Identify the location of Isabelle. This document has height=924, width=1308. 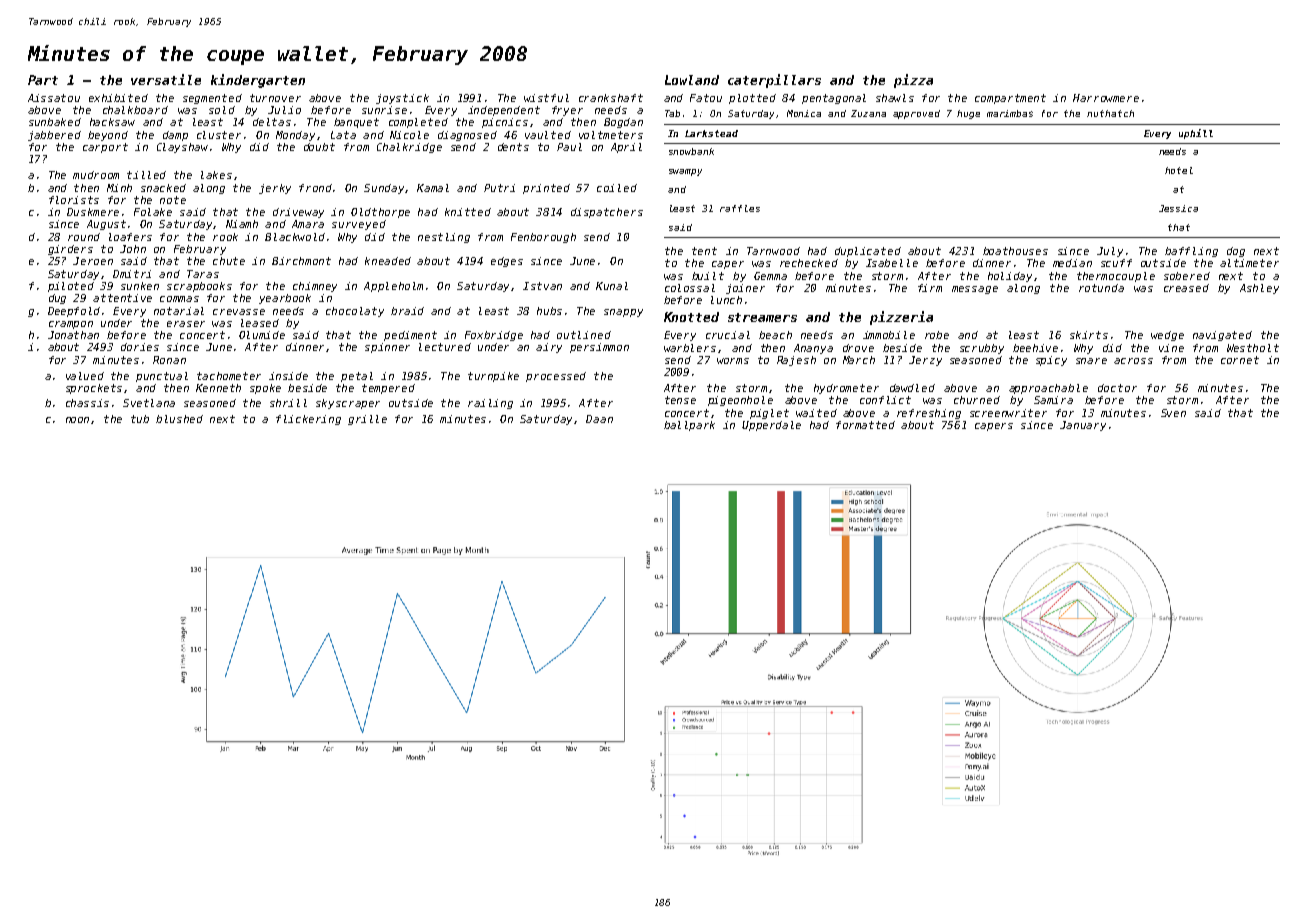
(892, 263).
